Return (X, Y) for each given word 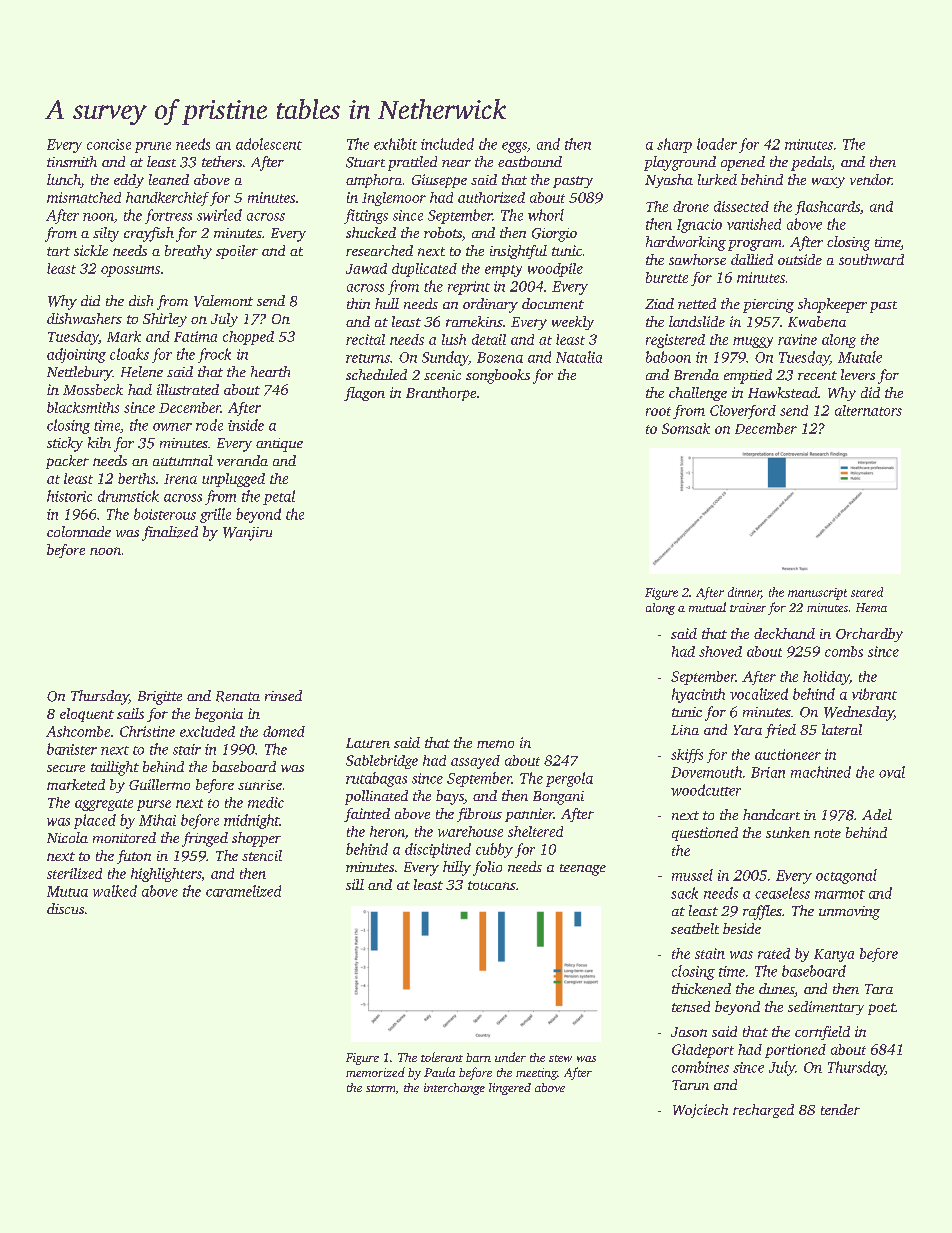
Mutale (860, 357)
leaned (169, 179)
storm (380, 1088)
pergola (569, 779)
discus (65, 908)
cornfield (822, 1033)
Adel (877, 814)
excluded (207, 731)
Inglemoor (394, 199)
